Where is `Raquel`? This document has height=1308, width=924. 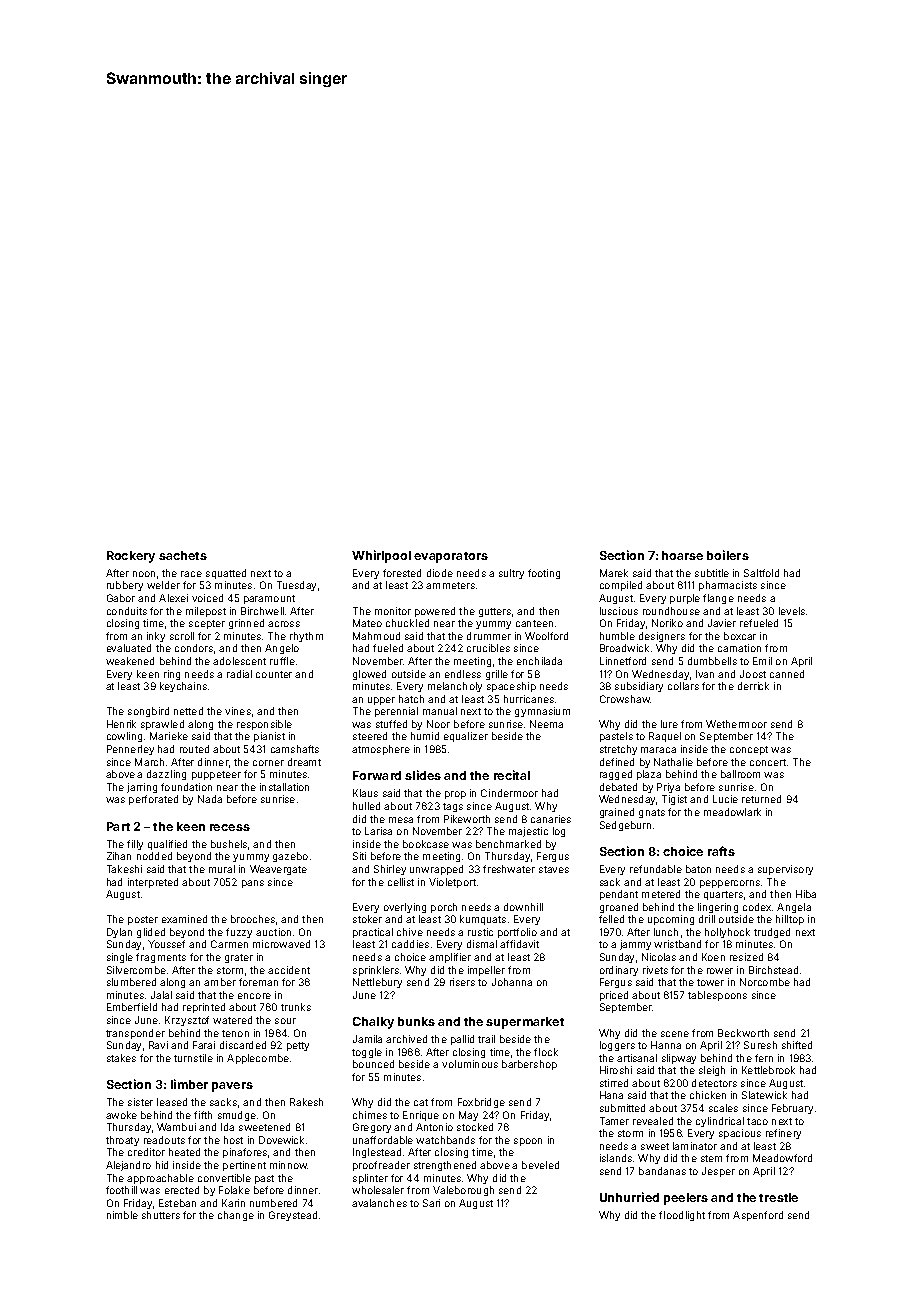
Raquel is located at coordinates (665, 737).
